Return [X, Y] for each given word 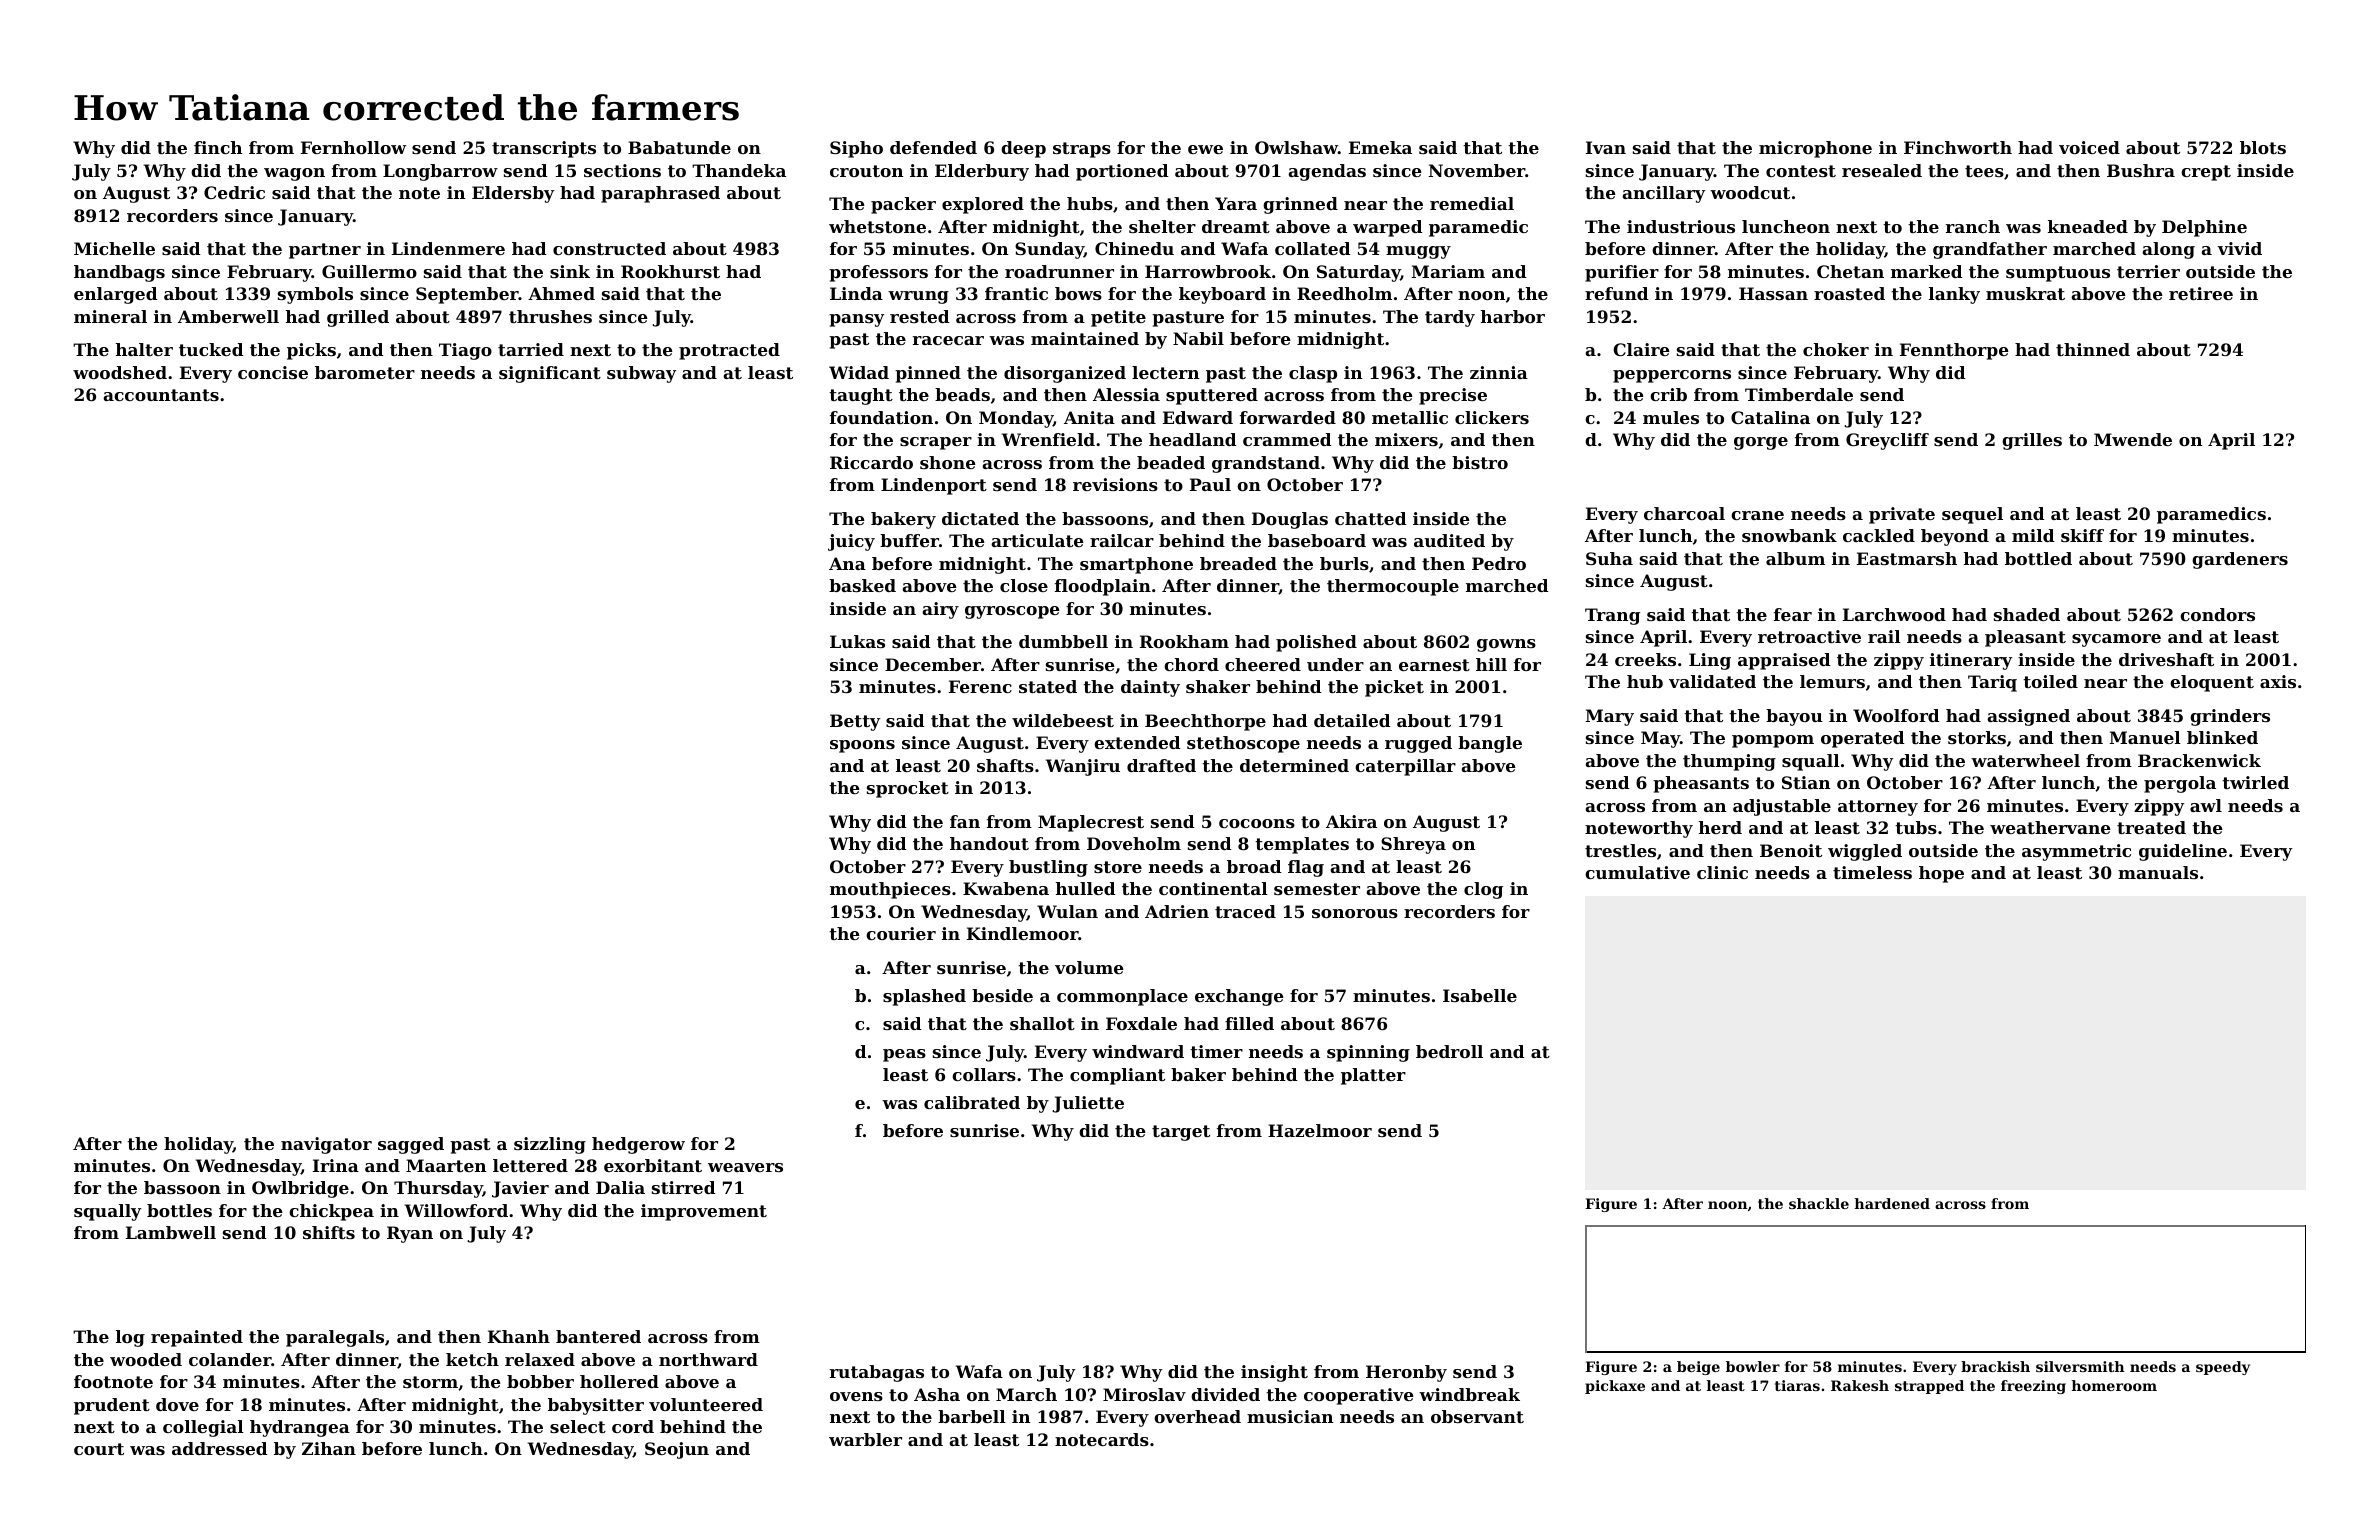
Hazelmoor [1320, 1130]
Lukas [857, 641]
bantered [598, 1336]
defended [933, 147]
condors [2217, 614]
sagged [411, 1145]
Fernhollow [353, 147]
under [1335, 664]
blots [2263, 147]
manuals [2158, 872]
